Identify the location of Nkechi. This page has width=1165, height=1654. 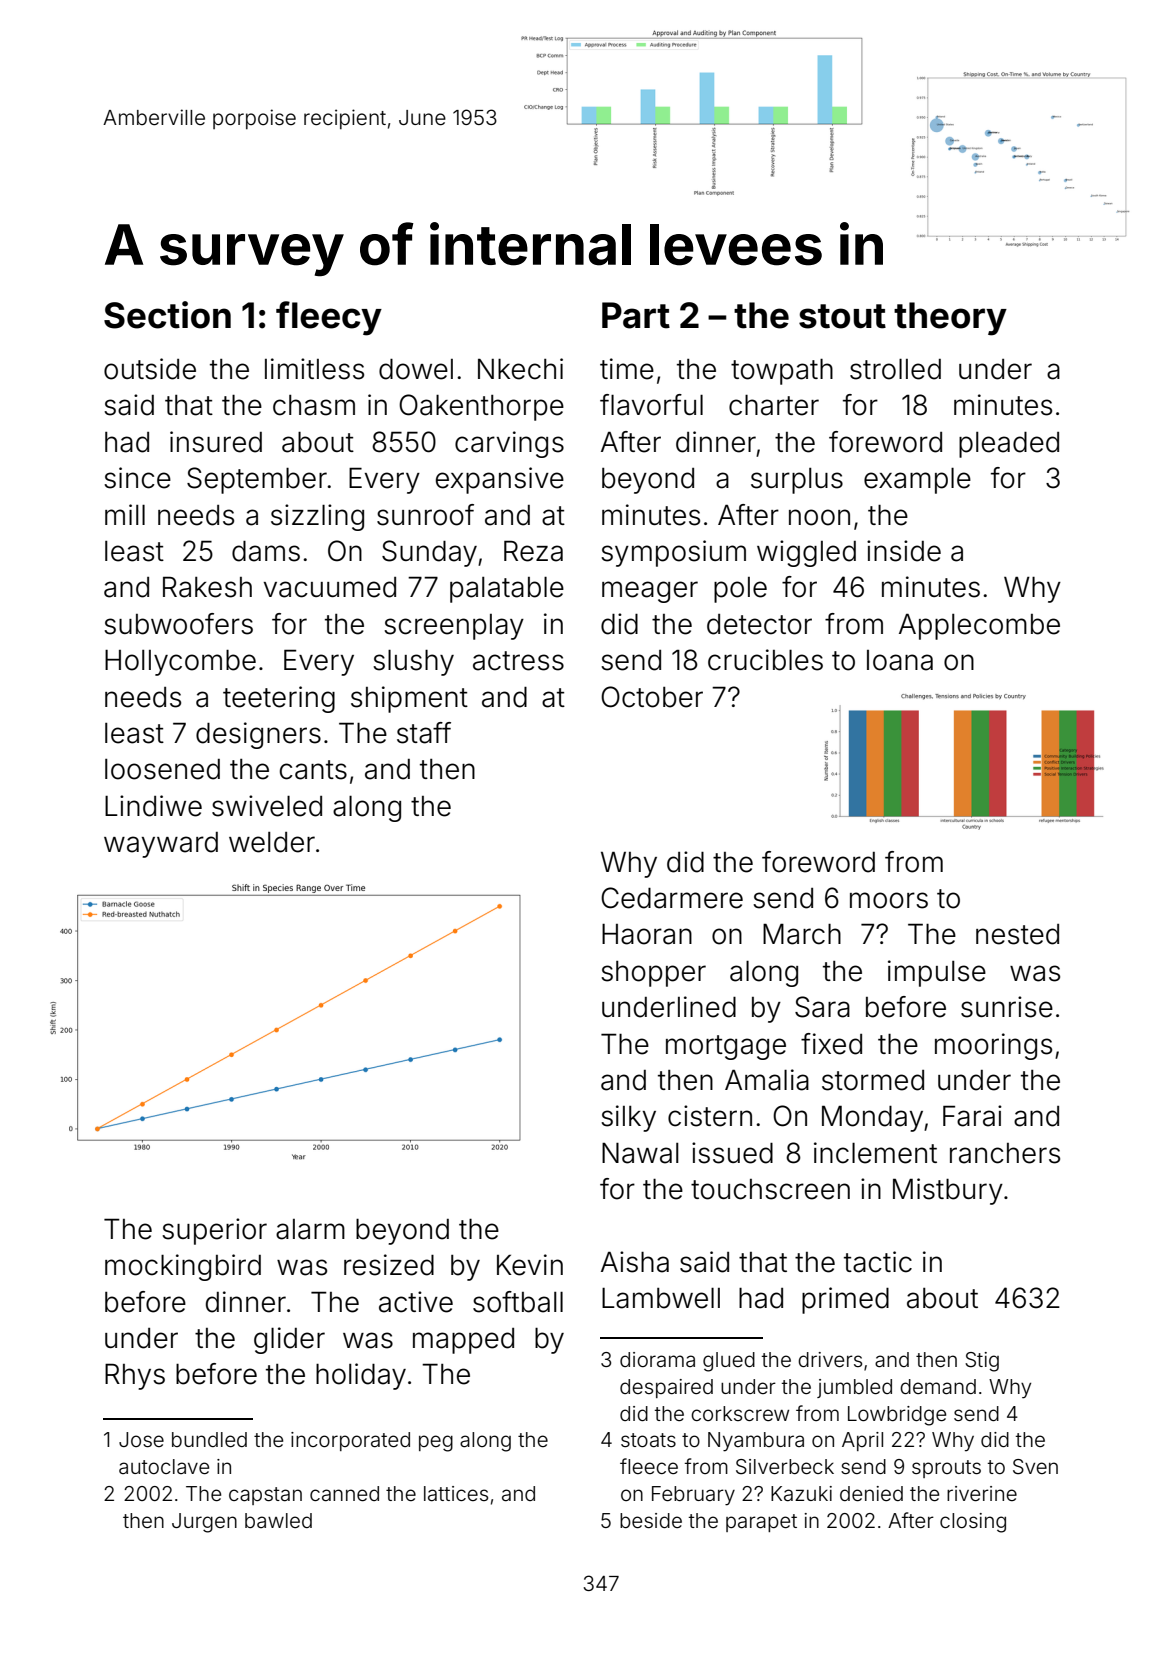
(520, 369).
